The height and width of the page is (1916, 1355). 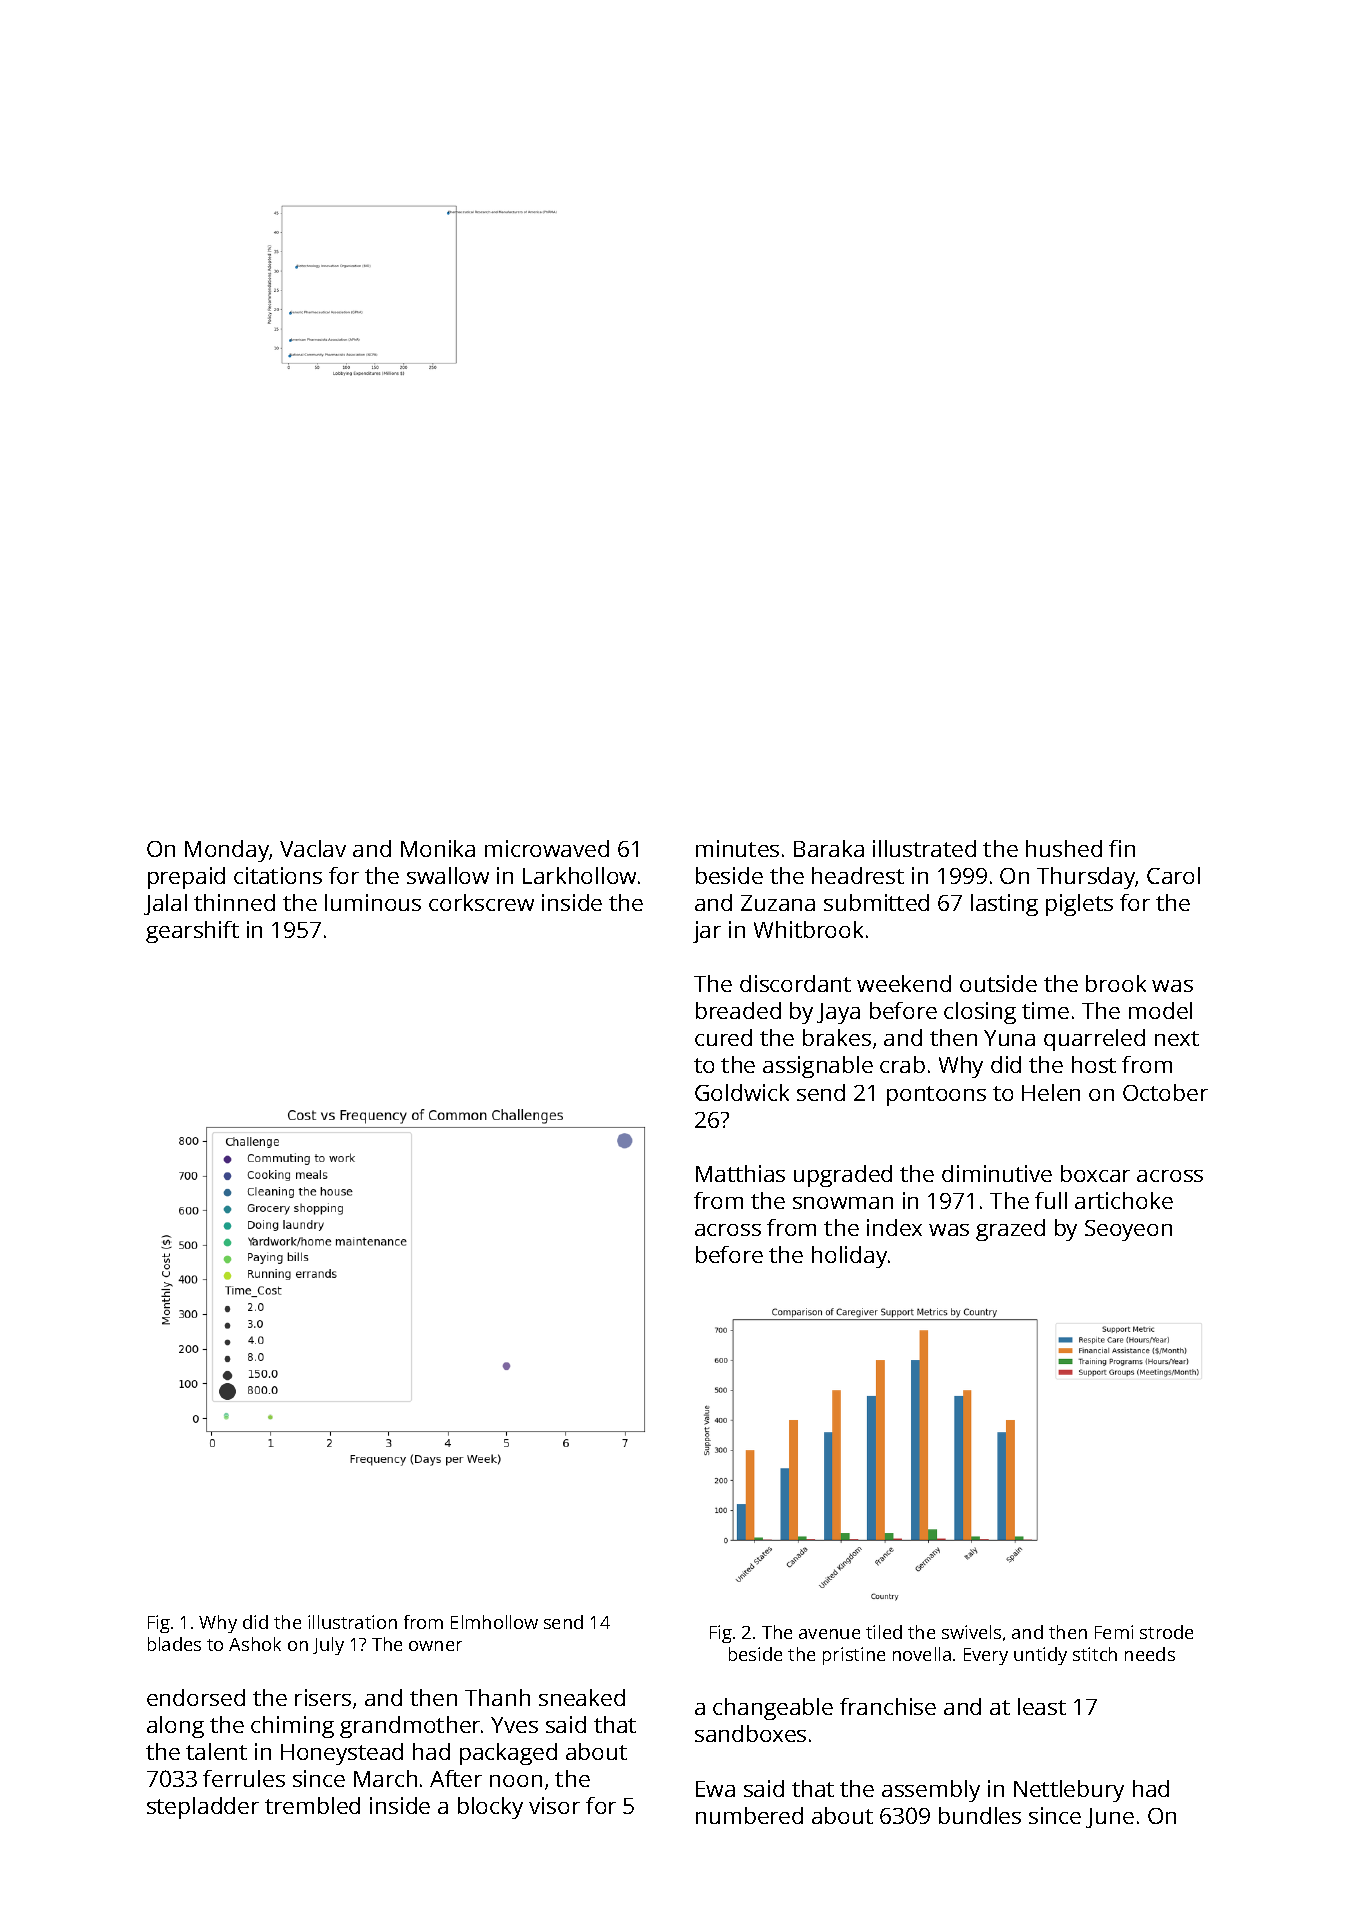 What do you see at coordinates (742, 1092) in the page?
I see `Goldwick` at bounding box center [742, 1092].
